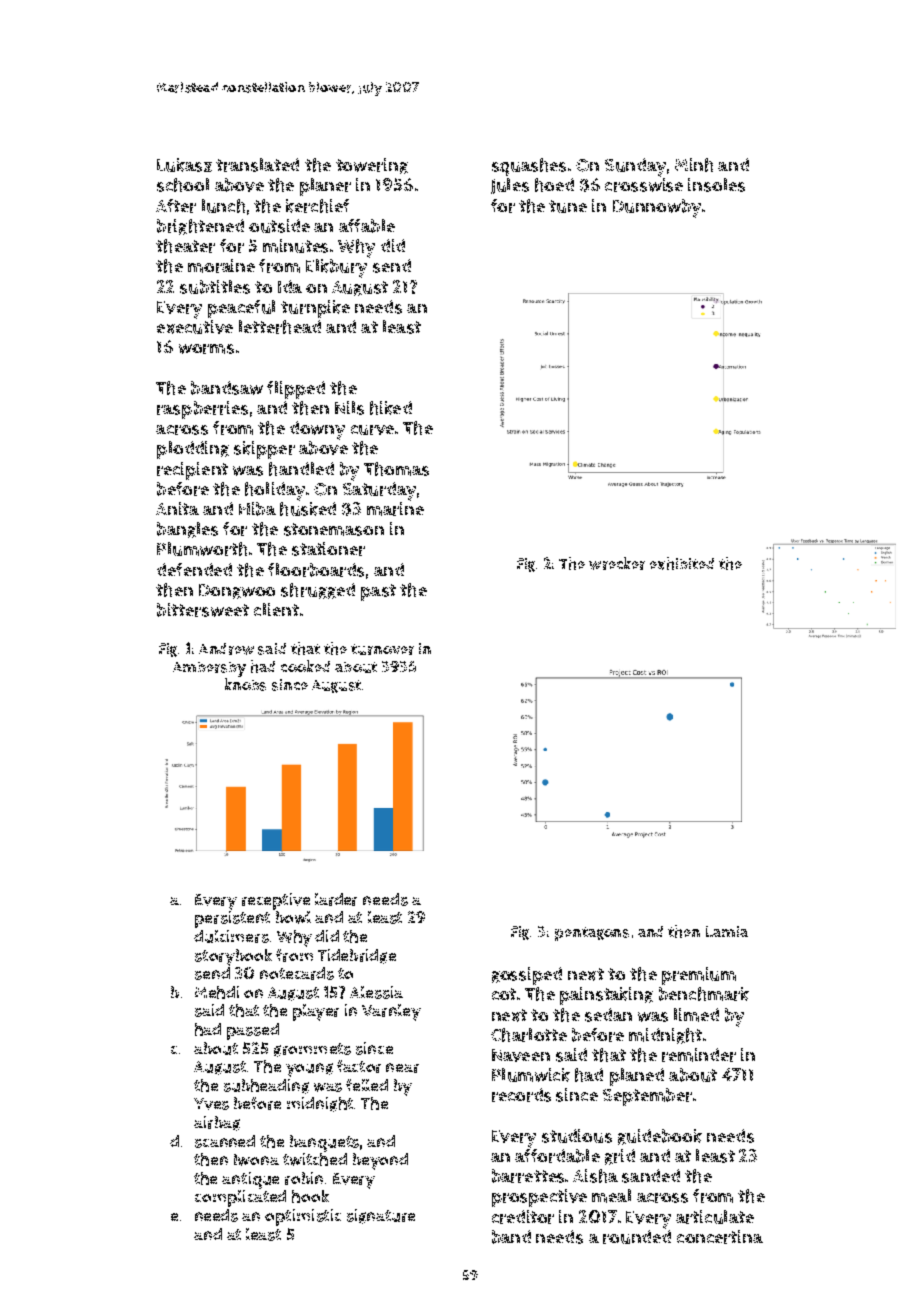 This screenshot has height=1311, width=924. What do you see at coordinates (395, 509) in the screenshot?
I see `marine` at bounding box center [395, 509].
